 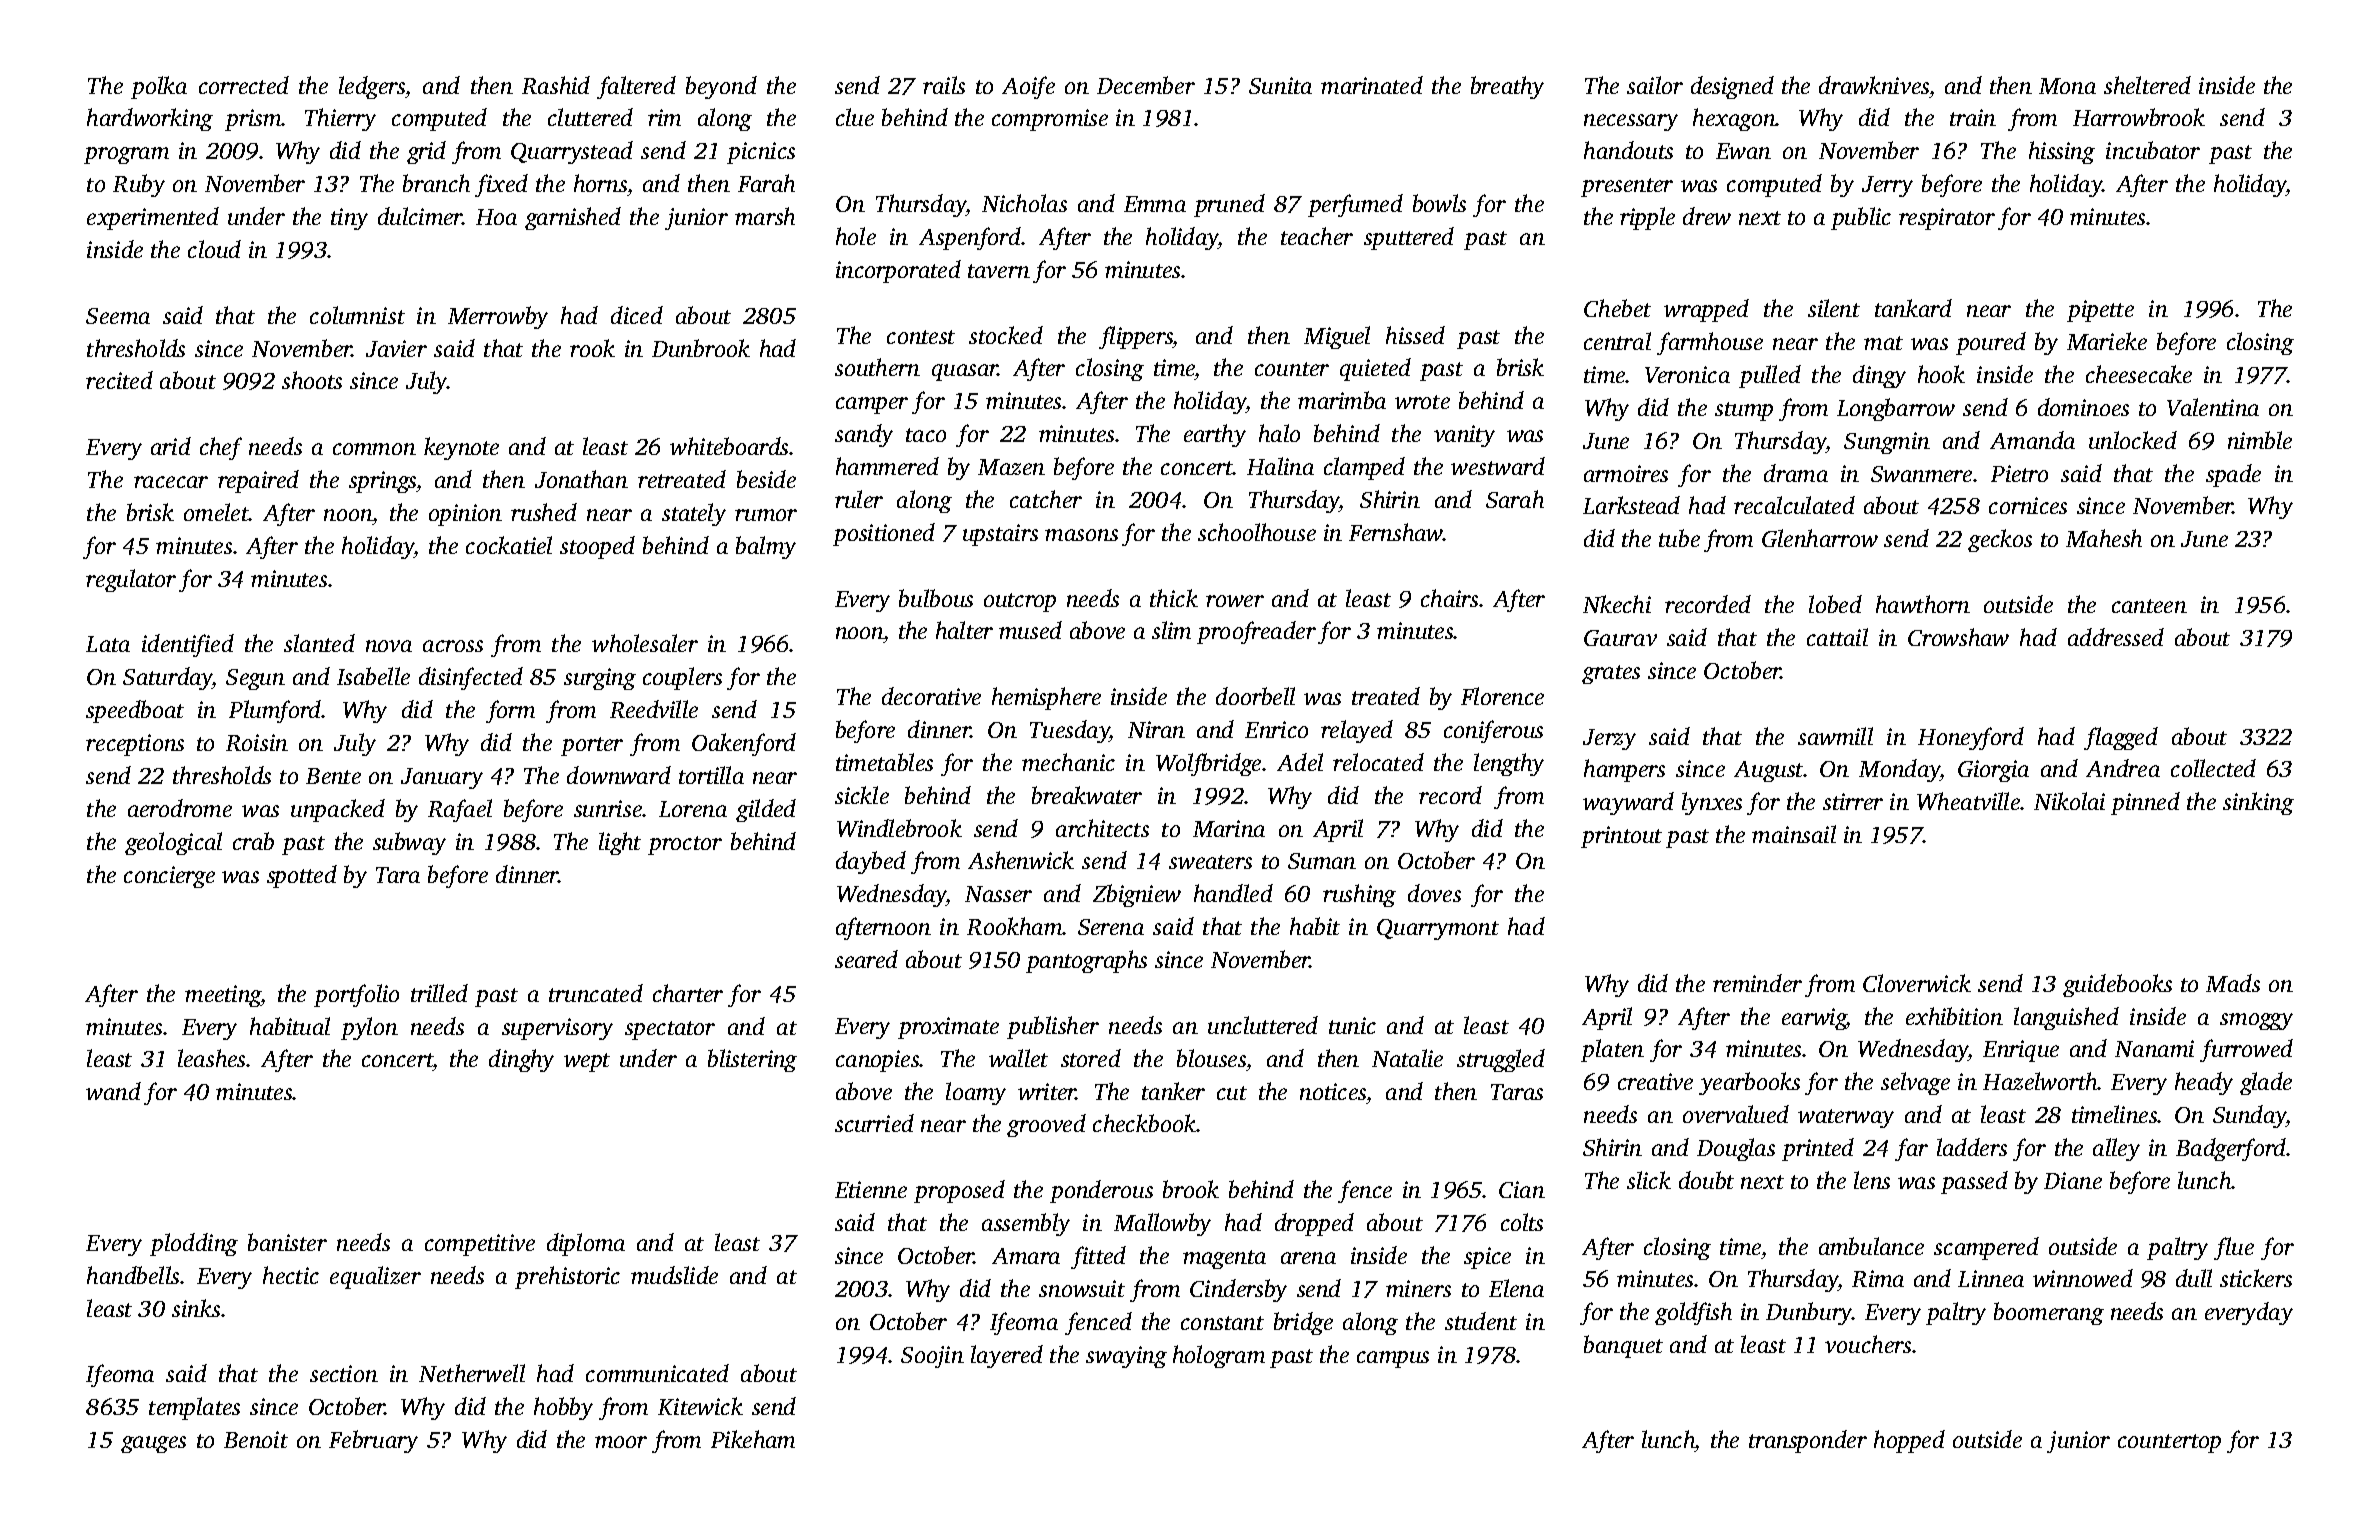 I want to click on pantographs, so click(x=1086, y=961).
